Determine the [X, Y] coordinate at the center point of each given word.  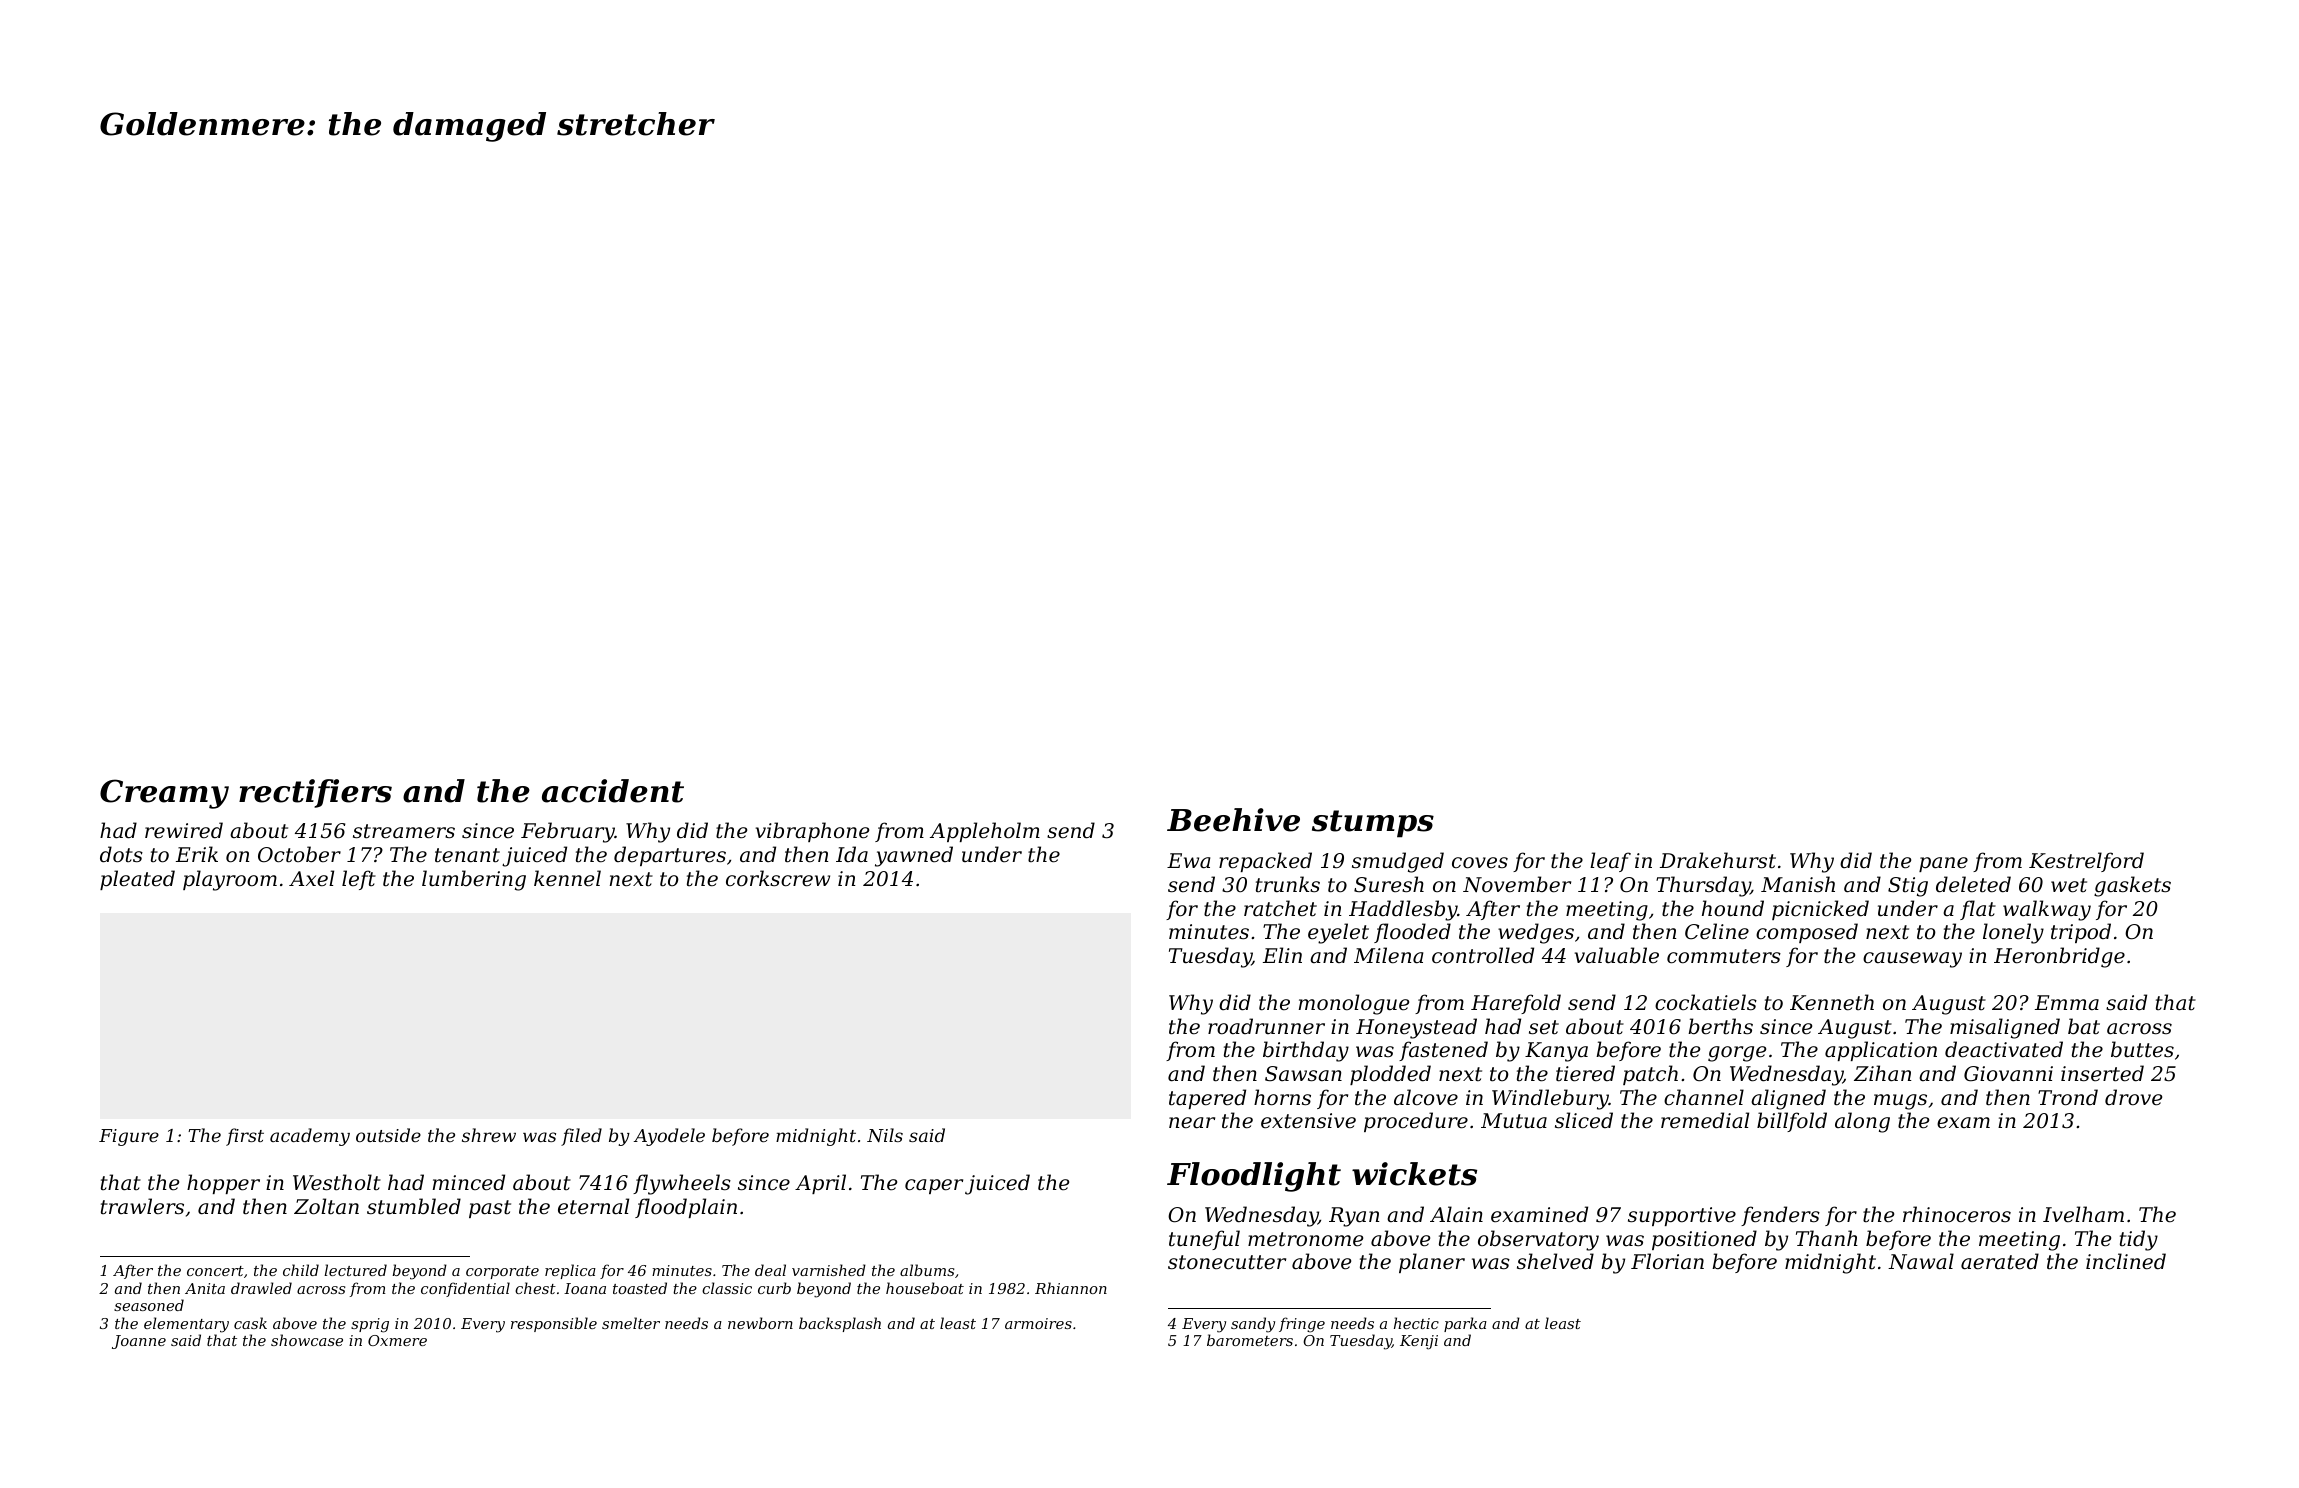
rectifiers [315, 793]
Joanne [139, 1342]
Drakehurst [1718, 860]
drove [2133, 1097]
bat [2084, 1026]
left [359, 880]
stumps [1373, 824]
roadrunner [1266, 1026]
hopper [223, 1184]
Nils [885, 1135]
